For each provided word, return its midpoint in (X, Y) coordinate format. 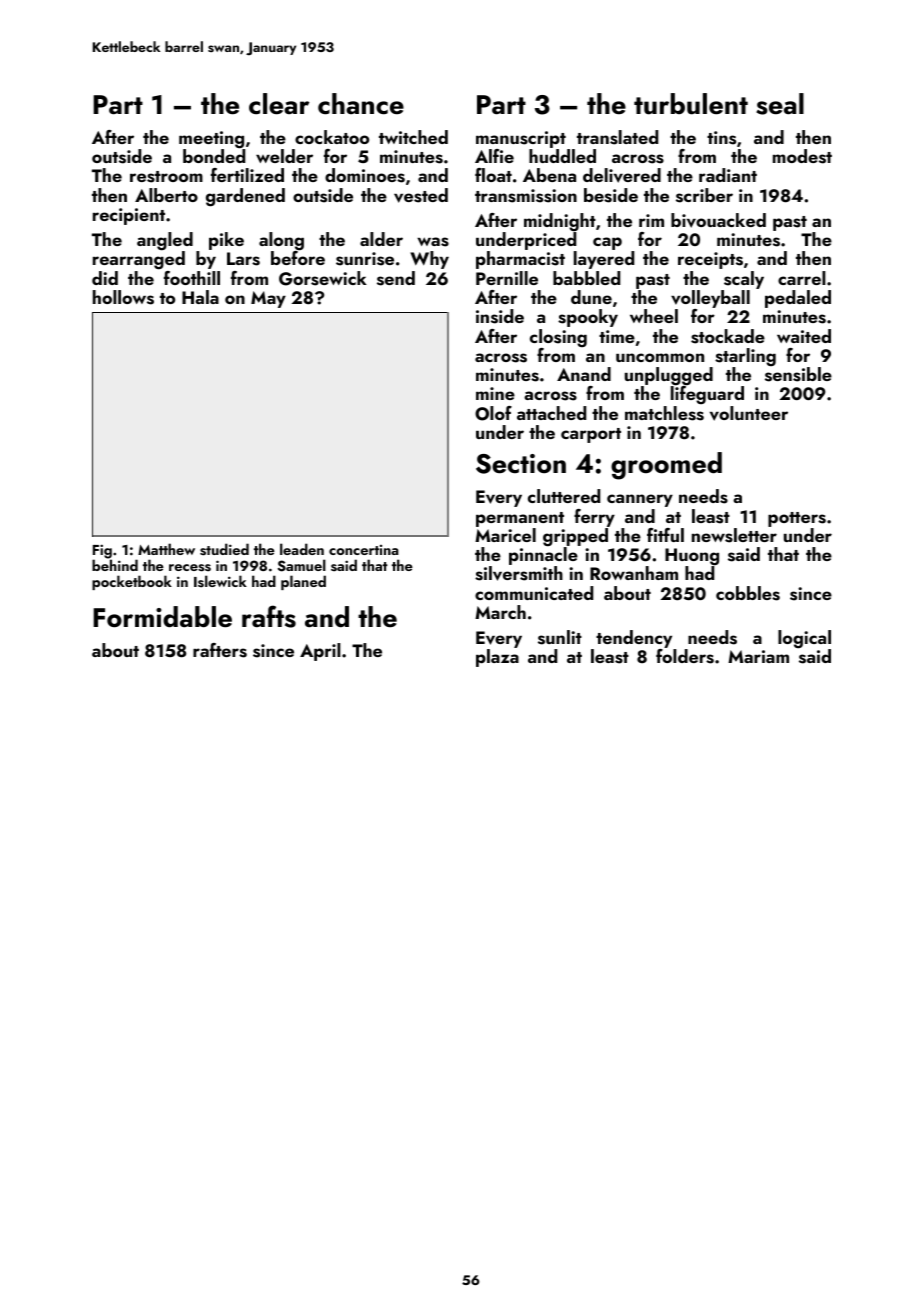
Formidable (162, 617)
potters (797, 519)
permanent (520, 519)
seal (780, 104)
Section (521, 464)
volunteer (749, 413)
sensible (798, 374)
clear (279, 104)
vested (421, 195)
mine (495, 393)
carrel (802, 278)
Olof (493, 413)
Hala (200, 297)
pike (226, 241)
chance (361, 104)
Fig (102, 552)
